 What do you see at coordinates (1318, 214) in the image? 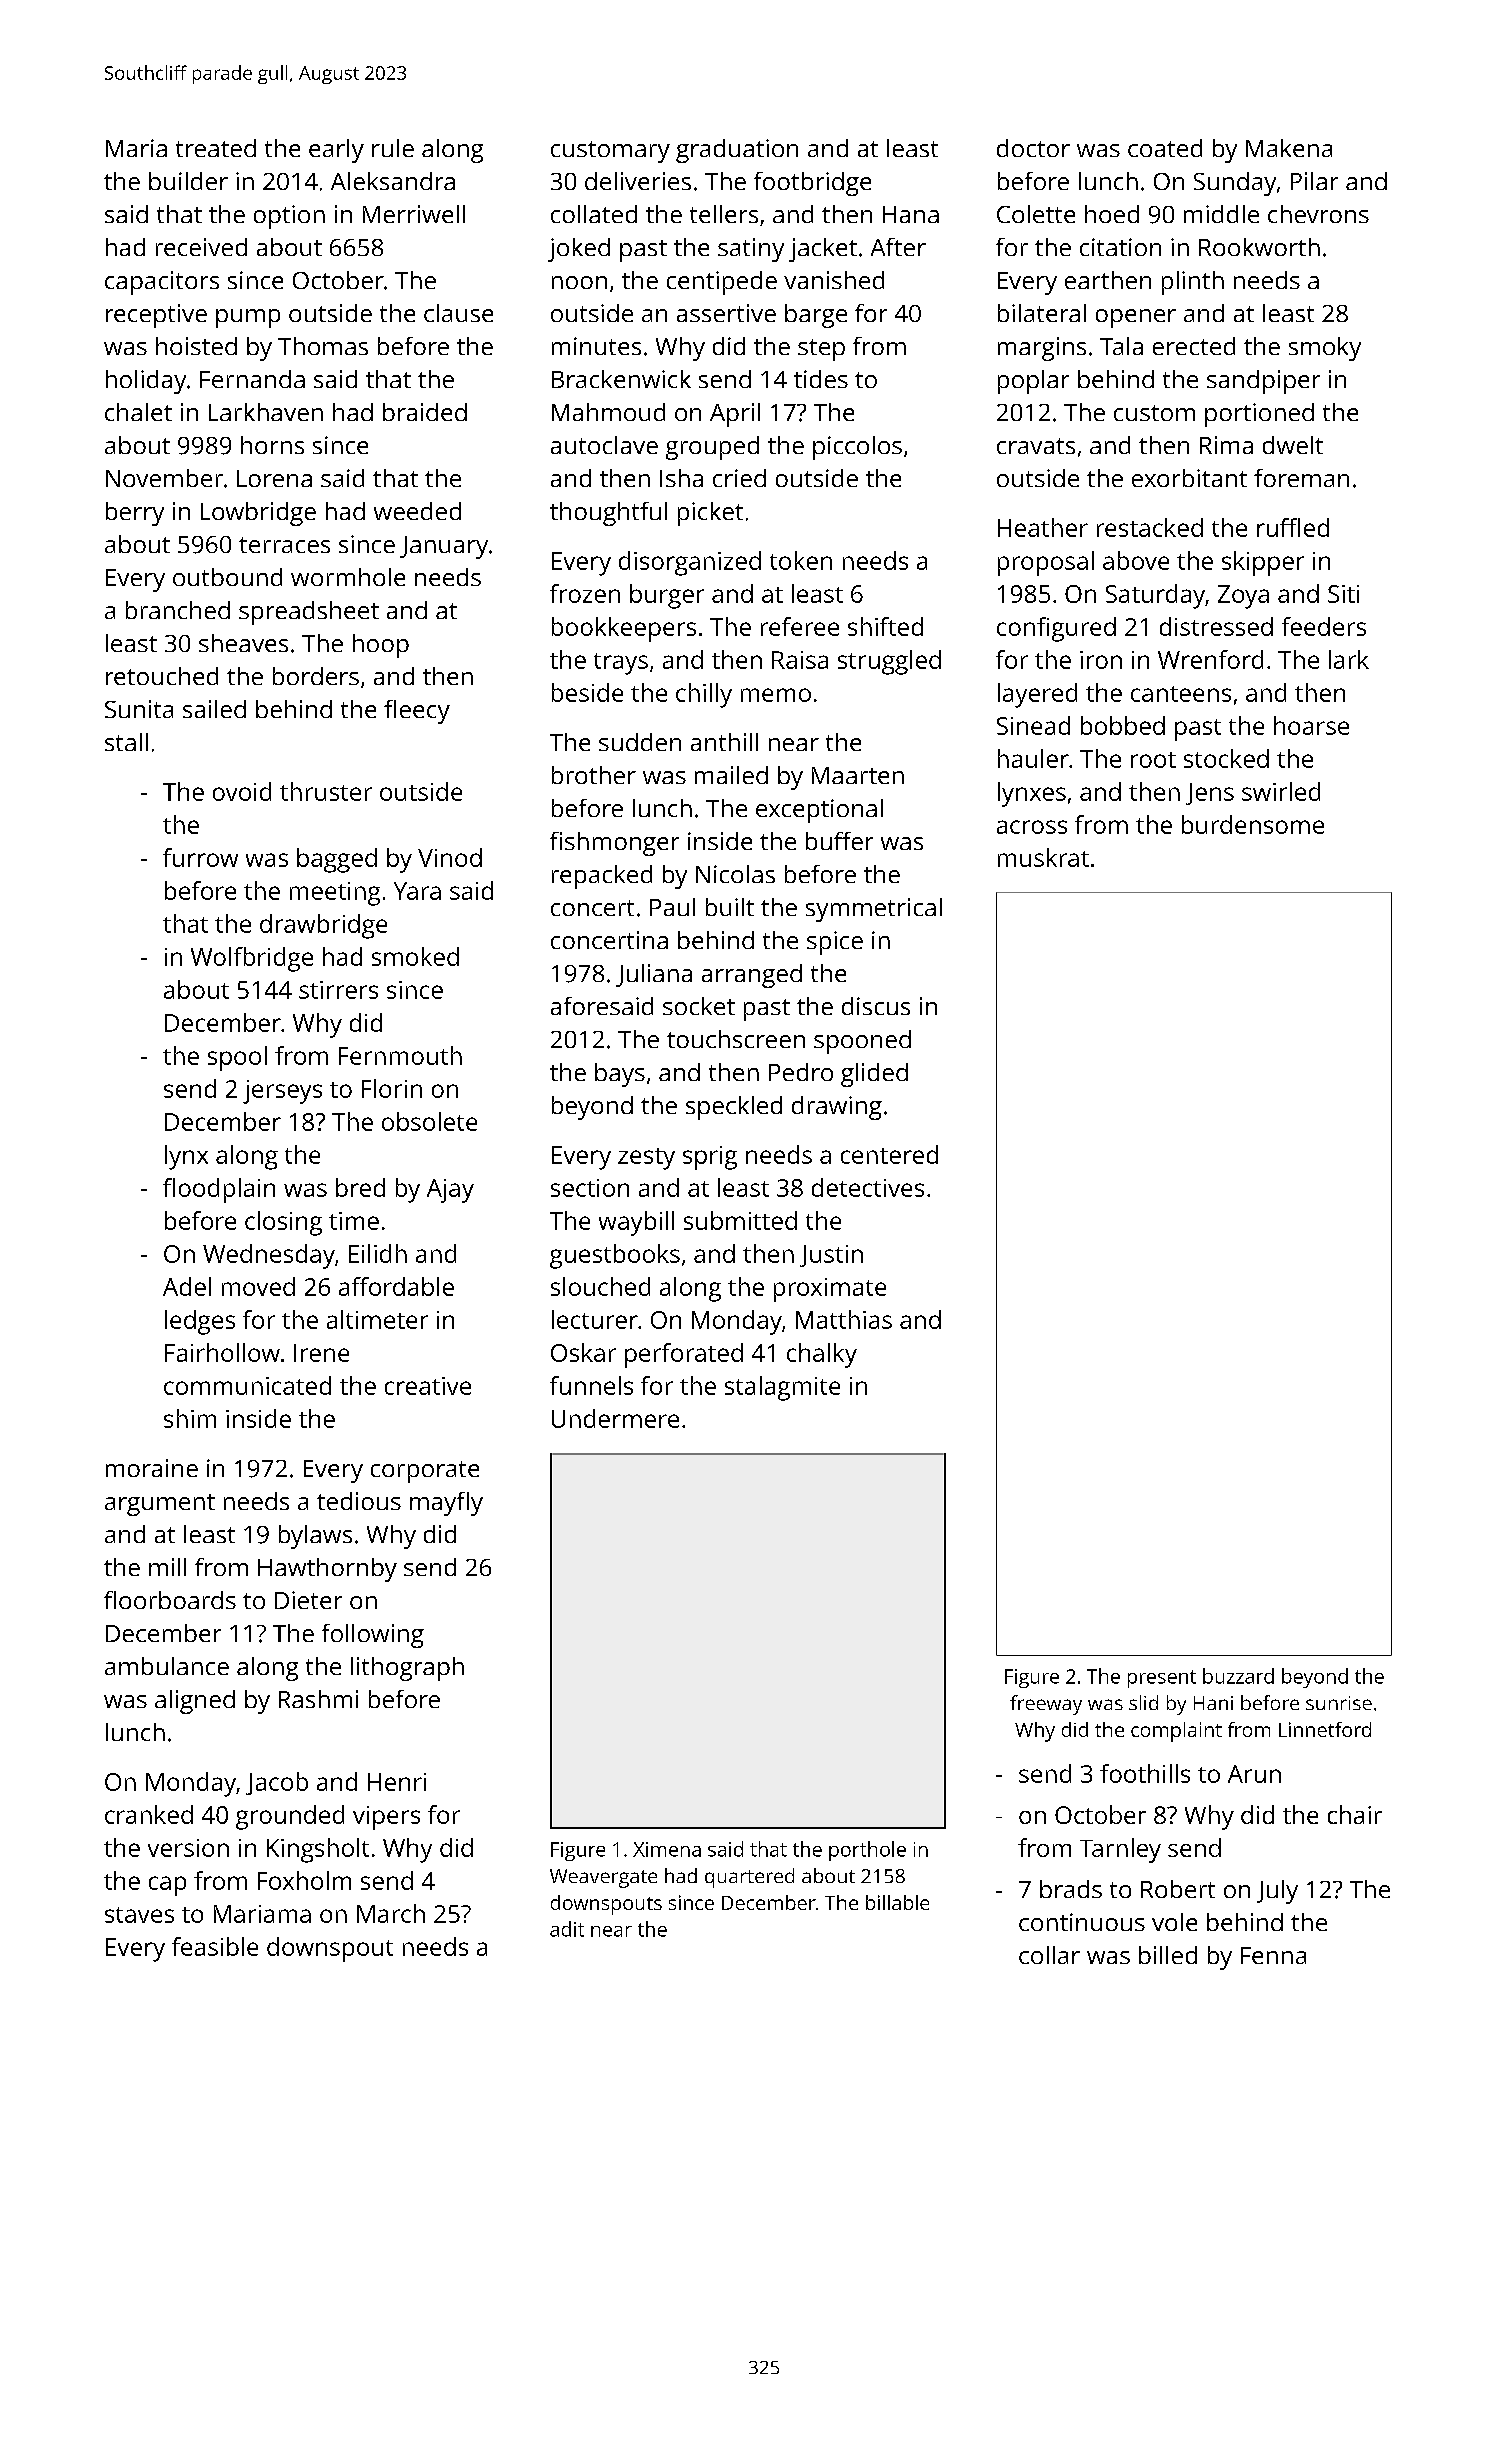
I see `chevrons` at bounding box center [1318, 214].
